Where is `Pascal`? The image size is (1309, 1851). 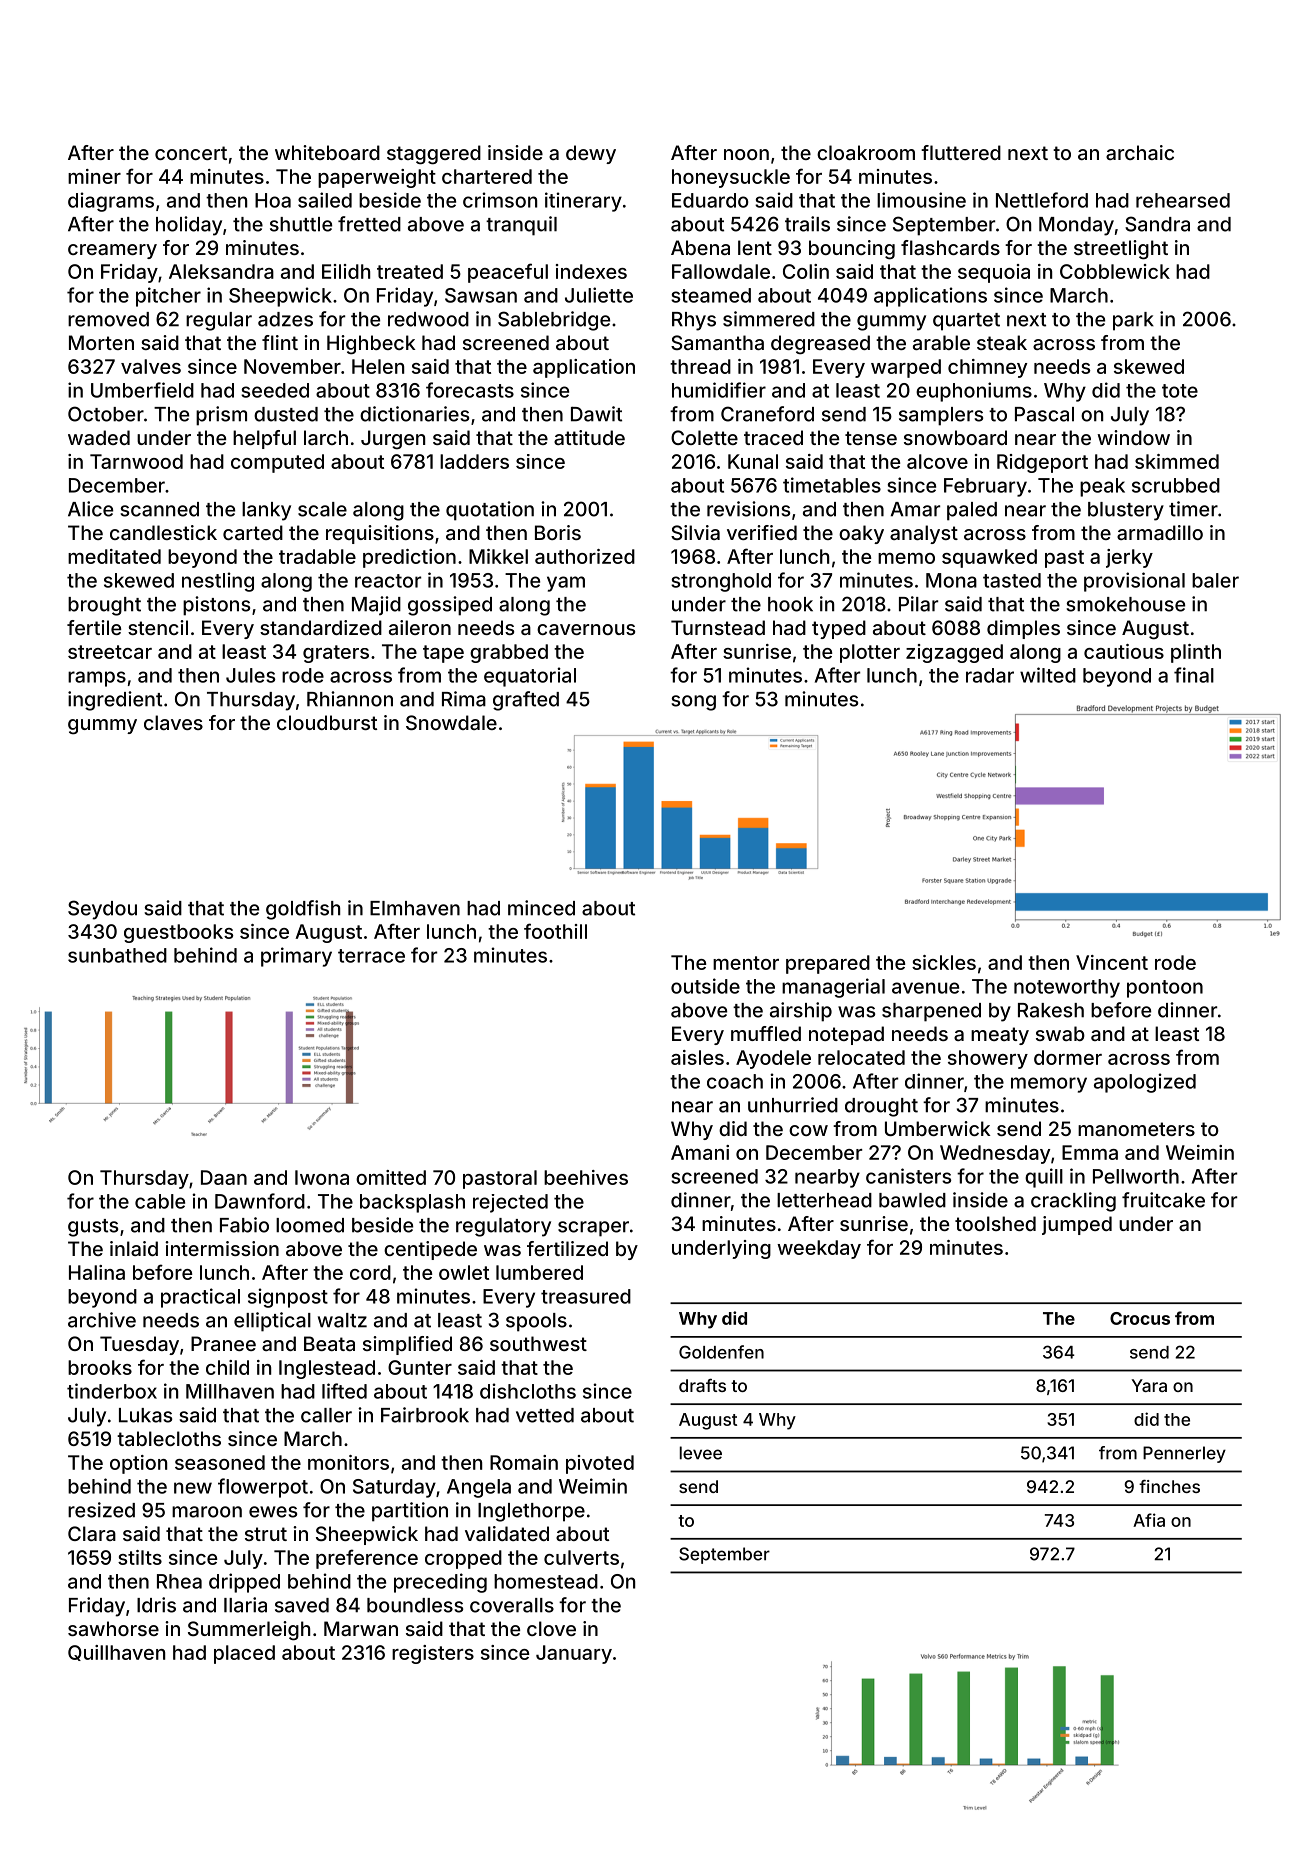 Pascal is located at coordinates (1044, 414).
